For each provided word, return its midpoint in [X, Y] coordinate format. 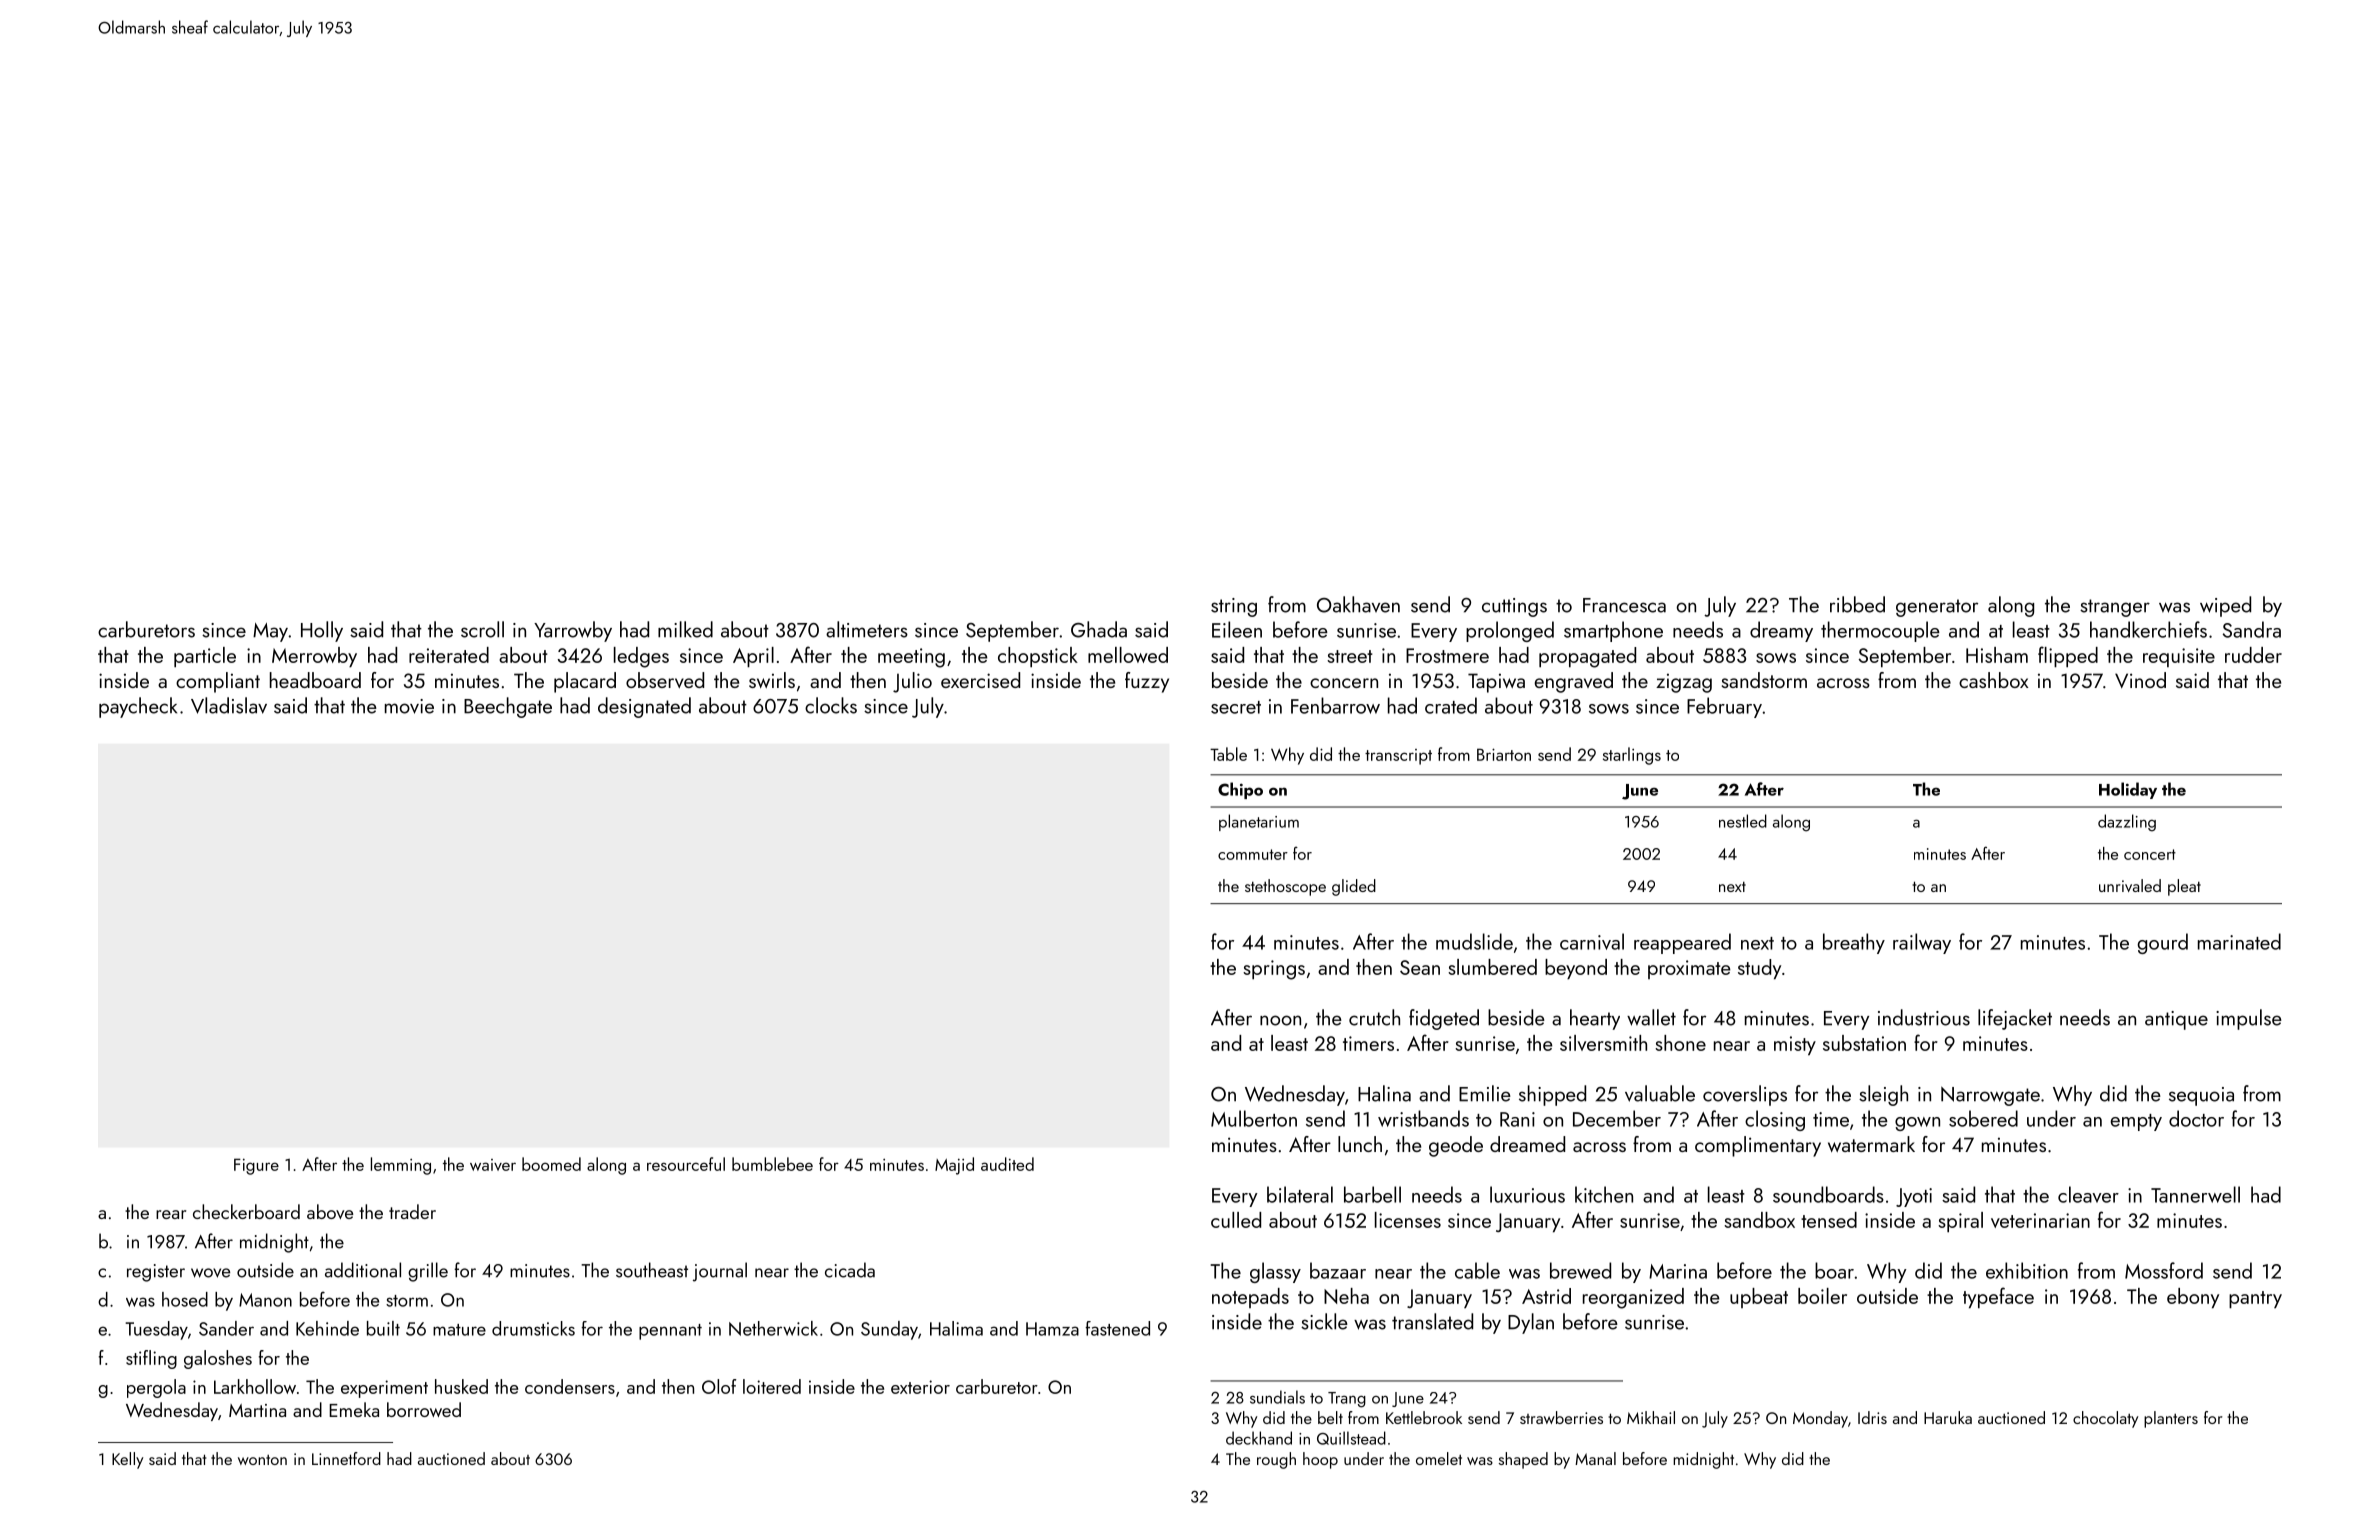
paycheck [138, 707]
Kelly [127, 1460]
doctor [2196, 1118]
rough [1276, 1460]
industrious [1924, 1017]
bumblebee [772, 1164]
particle [205, 657]
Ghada [1099, 629]
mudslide [1474, 941]
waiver [493, 1165]
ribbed [1857, 604]
